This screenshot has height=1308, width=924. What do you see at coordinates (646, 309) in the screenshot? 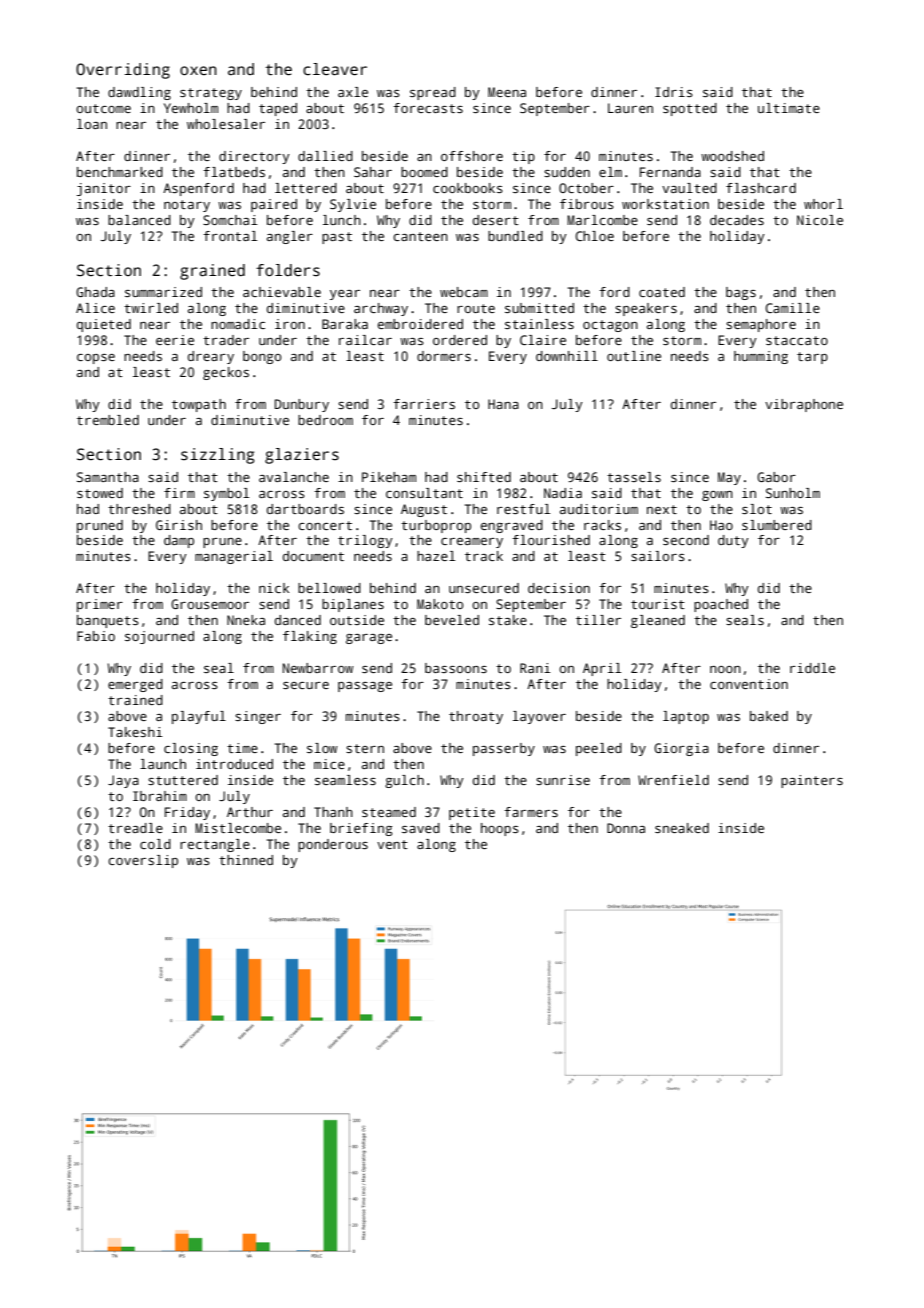
I see `speakers` at bounding box center [646, 309].
